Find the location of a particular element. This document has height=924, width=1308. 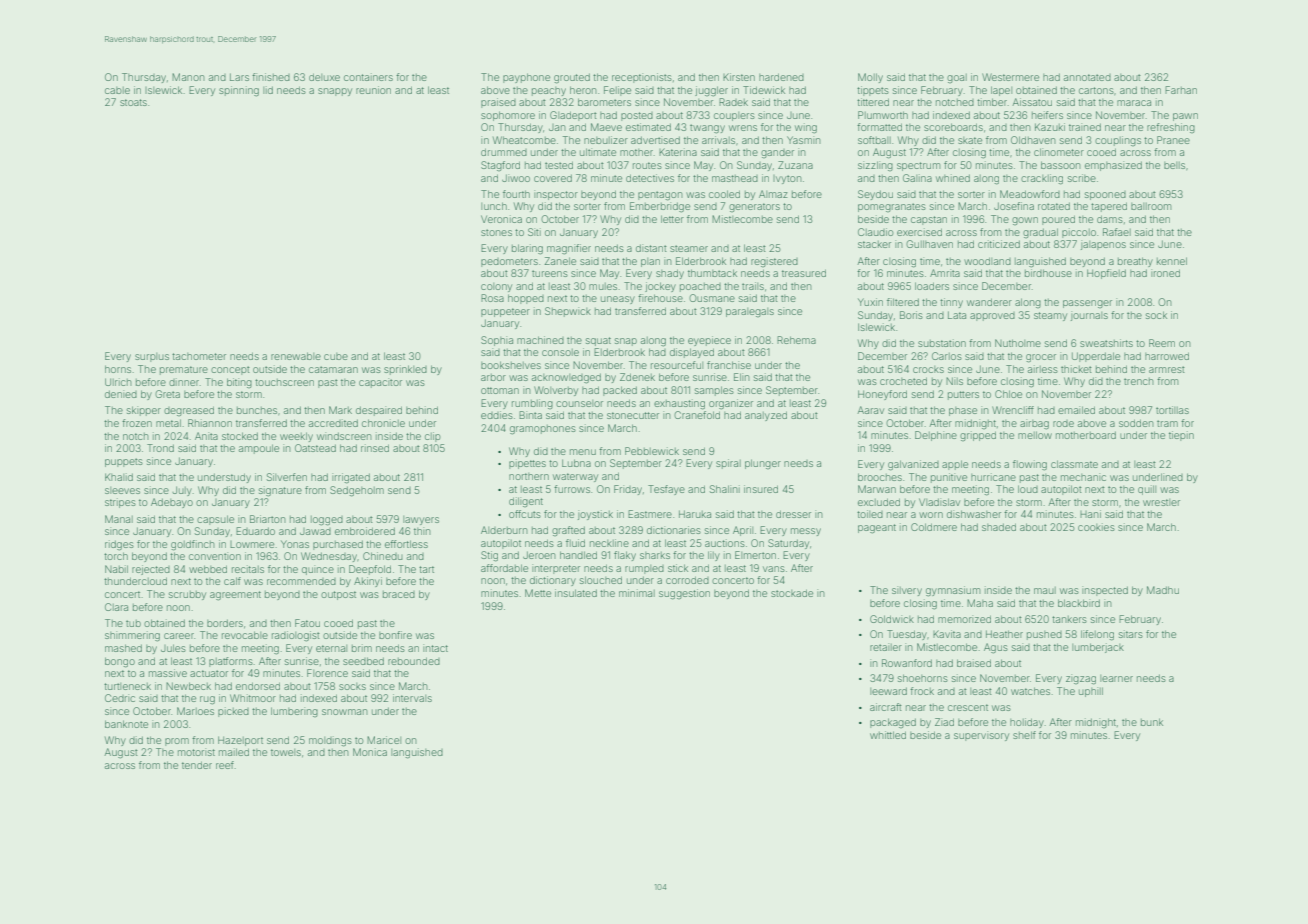

annotated is located at coordinates (1087, 77).
